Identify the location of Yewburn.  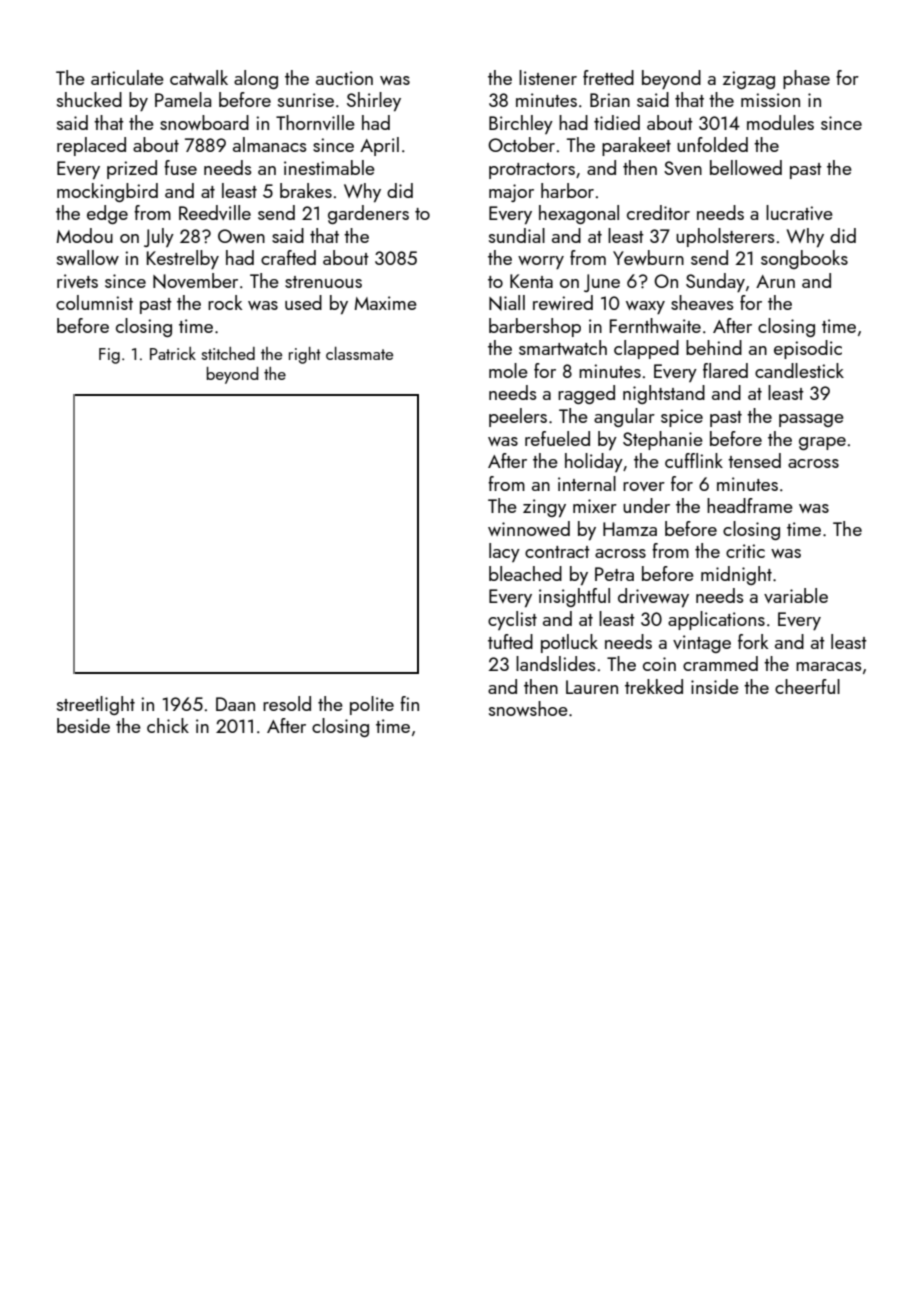
(648, 257).
